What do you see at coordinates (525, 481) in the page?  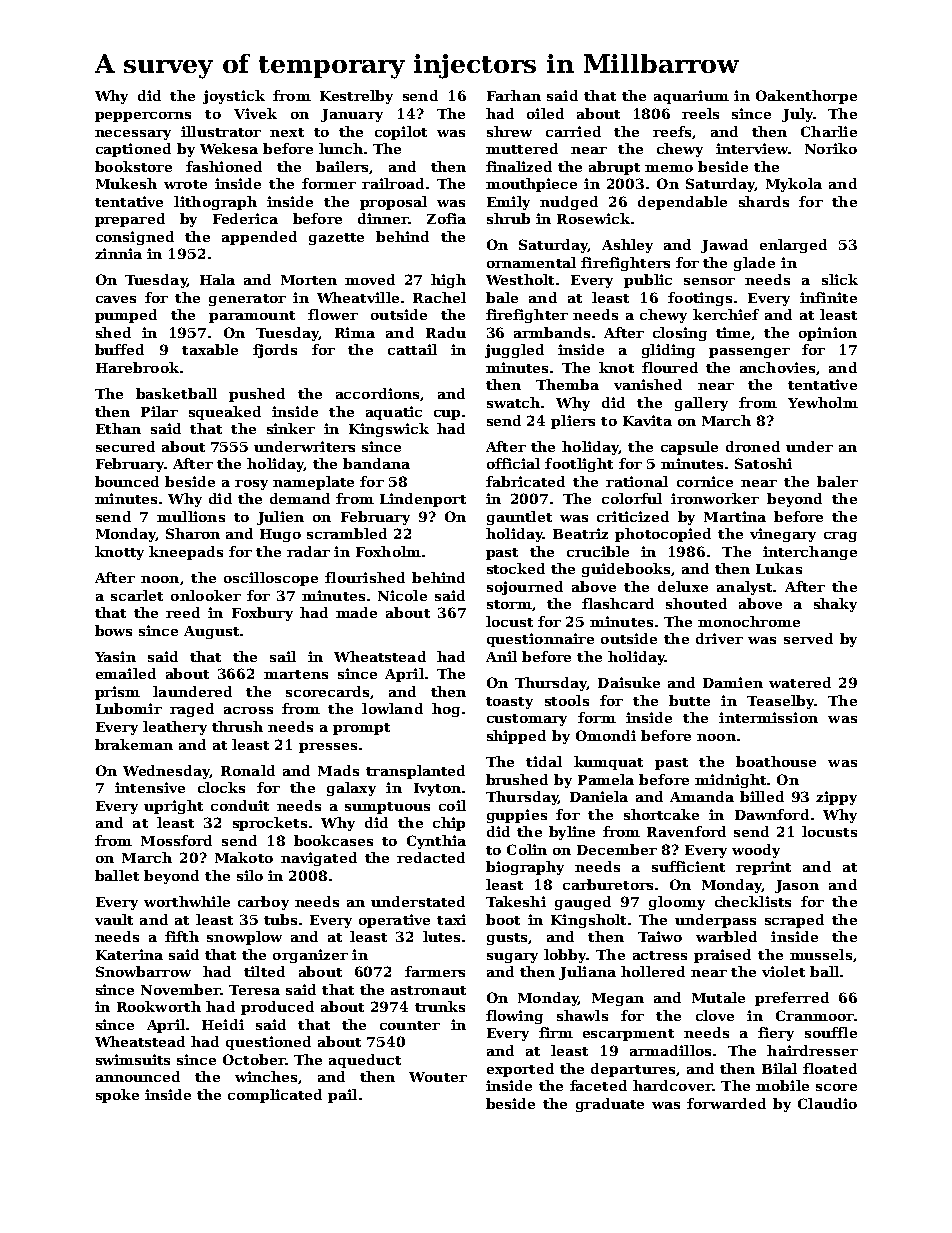 I see `fabricated` at bounding box center [525, 481].
